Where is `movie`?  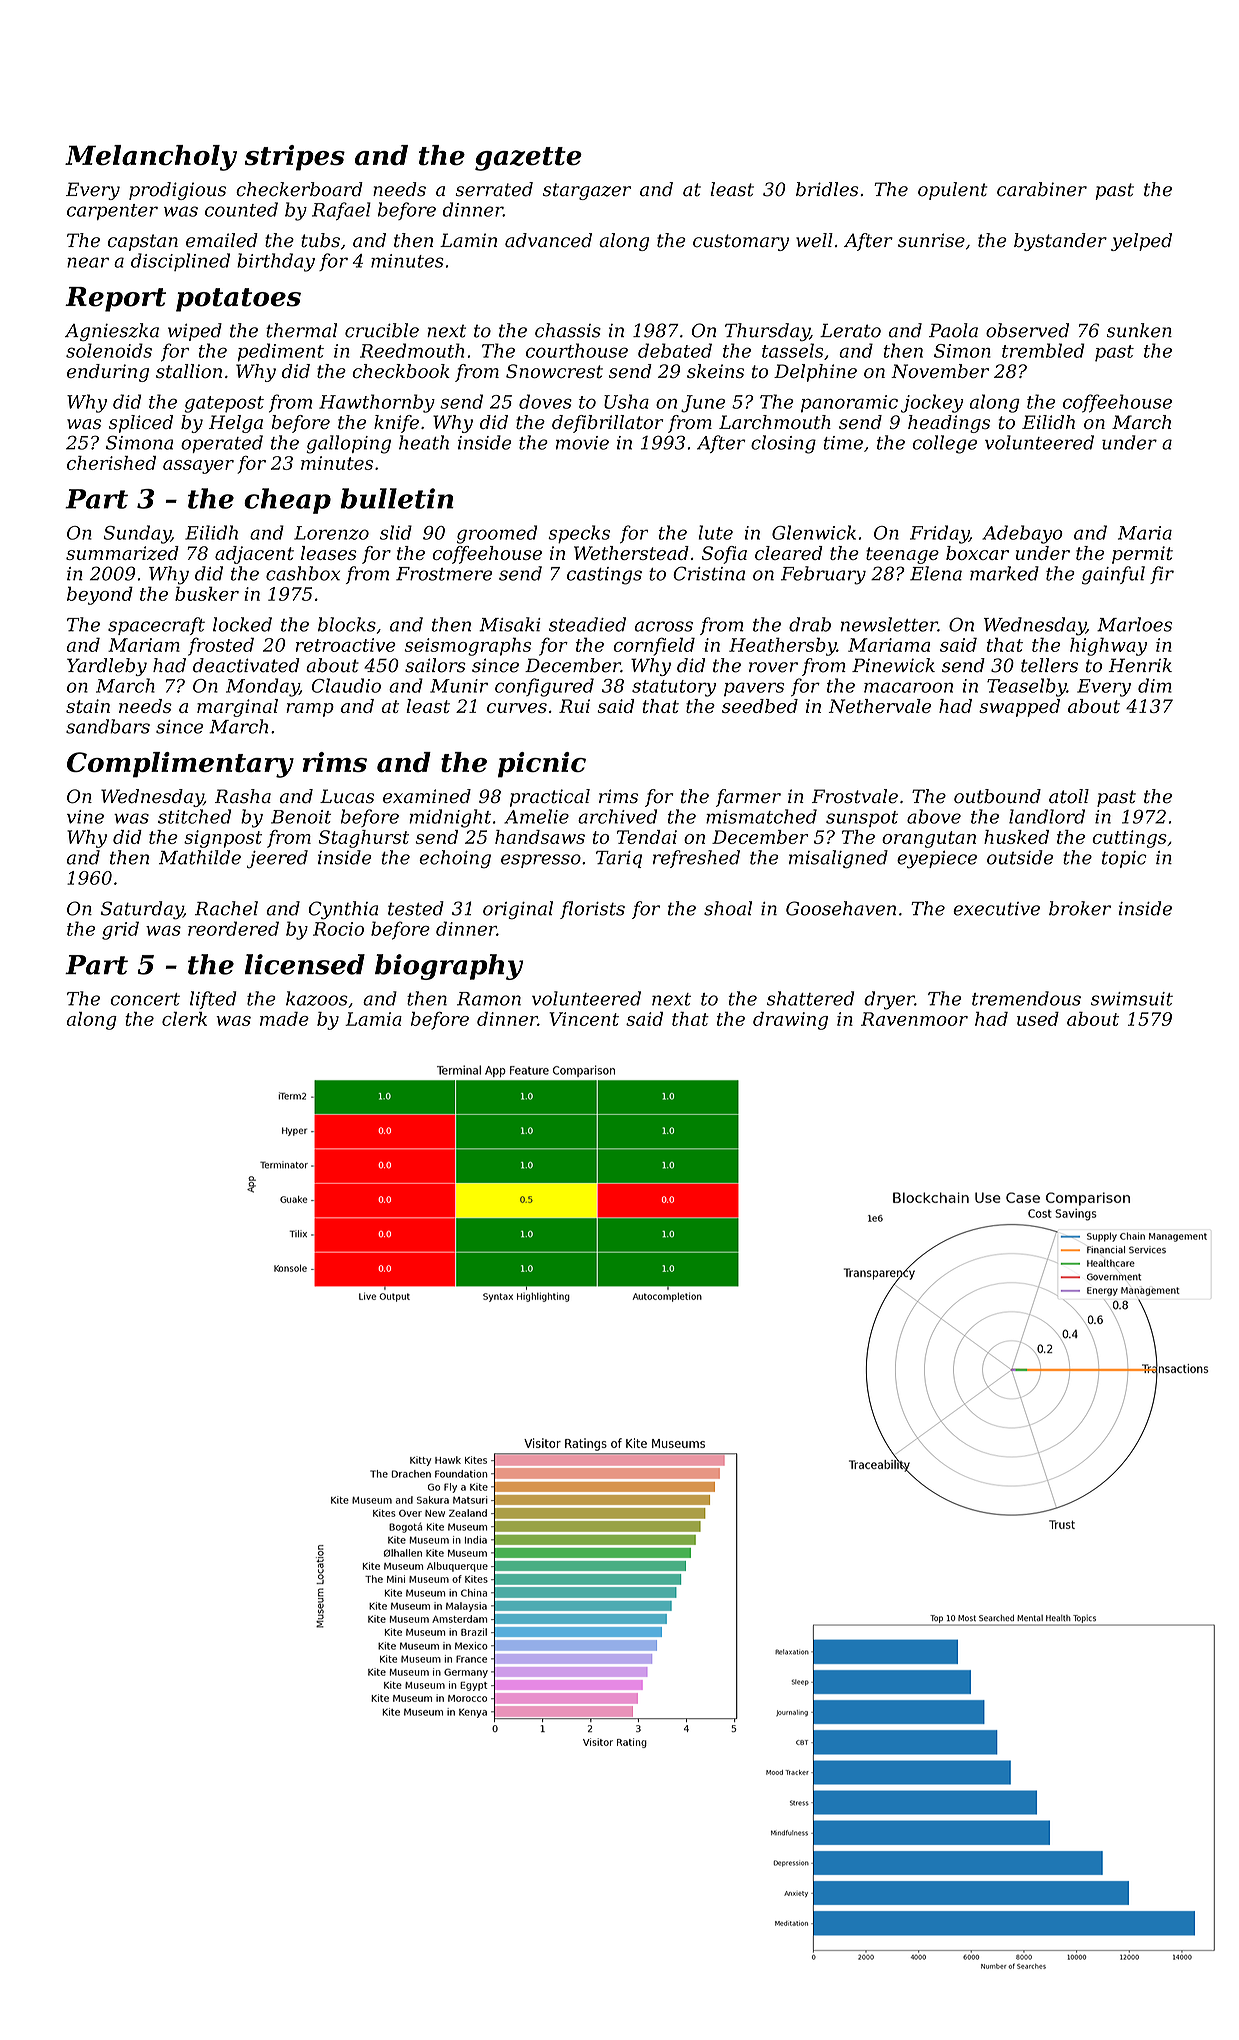
movie is located at coordinates (582, 443).
